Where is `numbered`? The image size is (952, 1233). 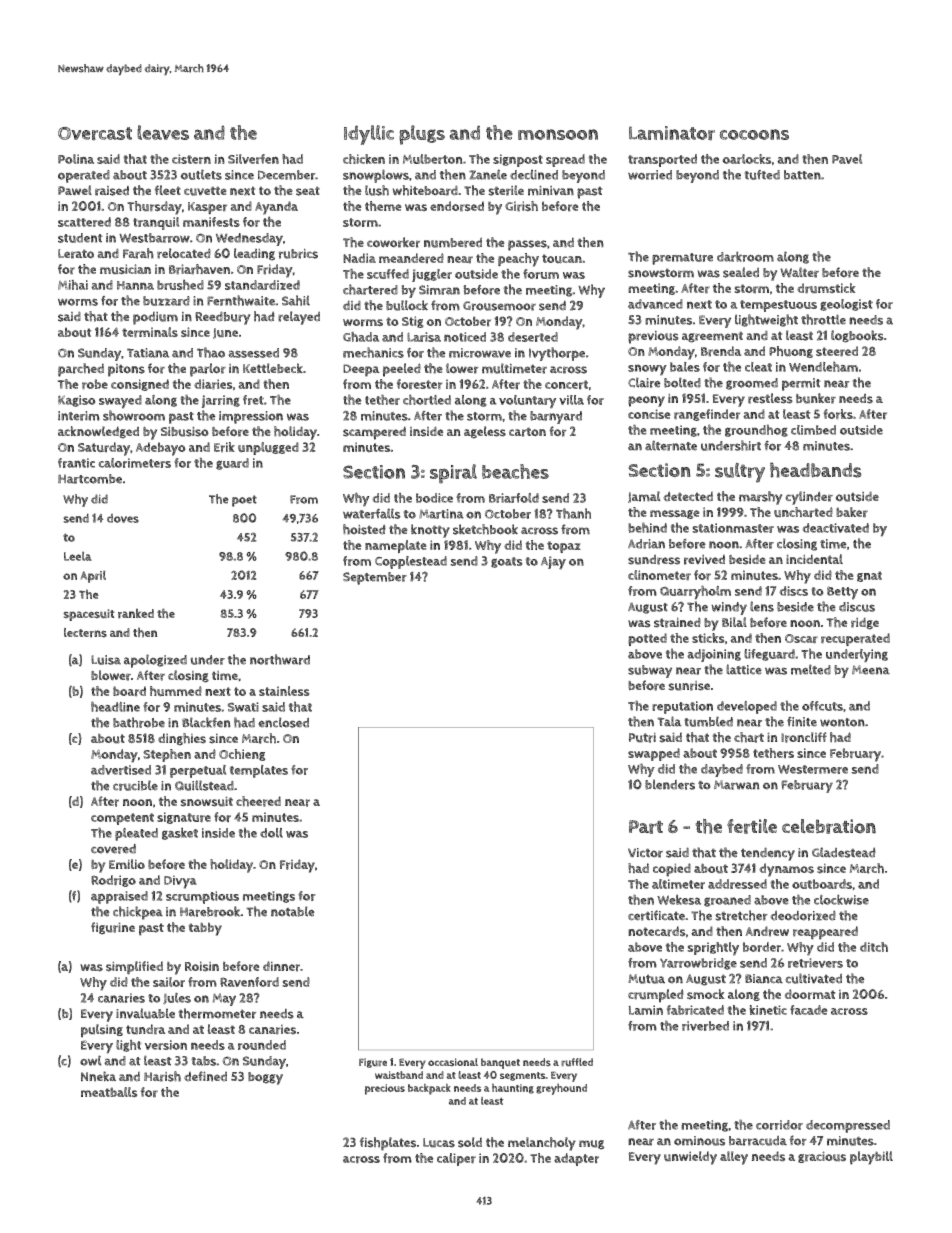
numbered is located at coordinates (453, 242).
